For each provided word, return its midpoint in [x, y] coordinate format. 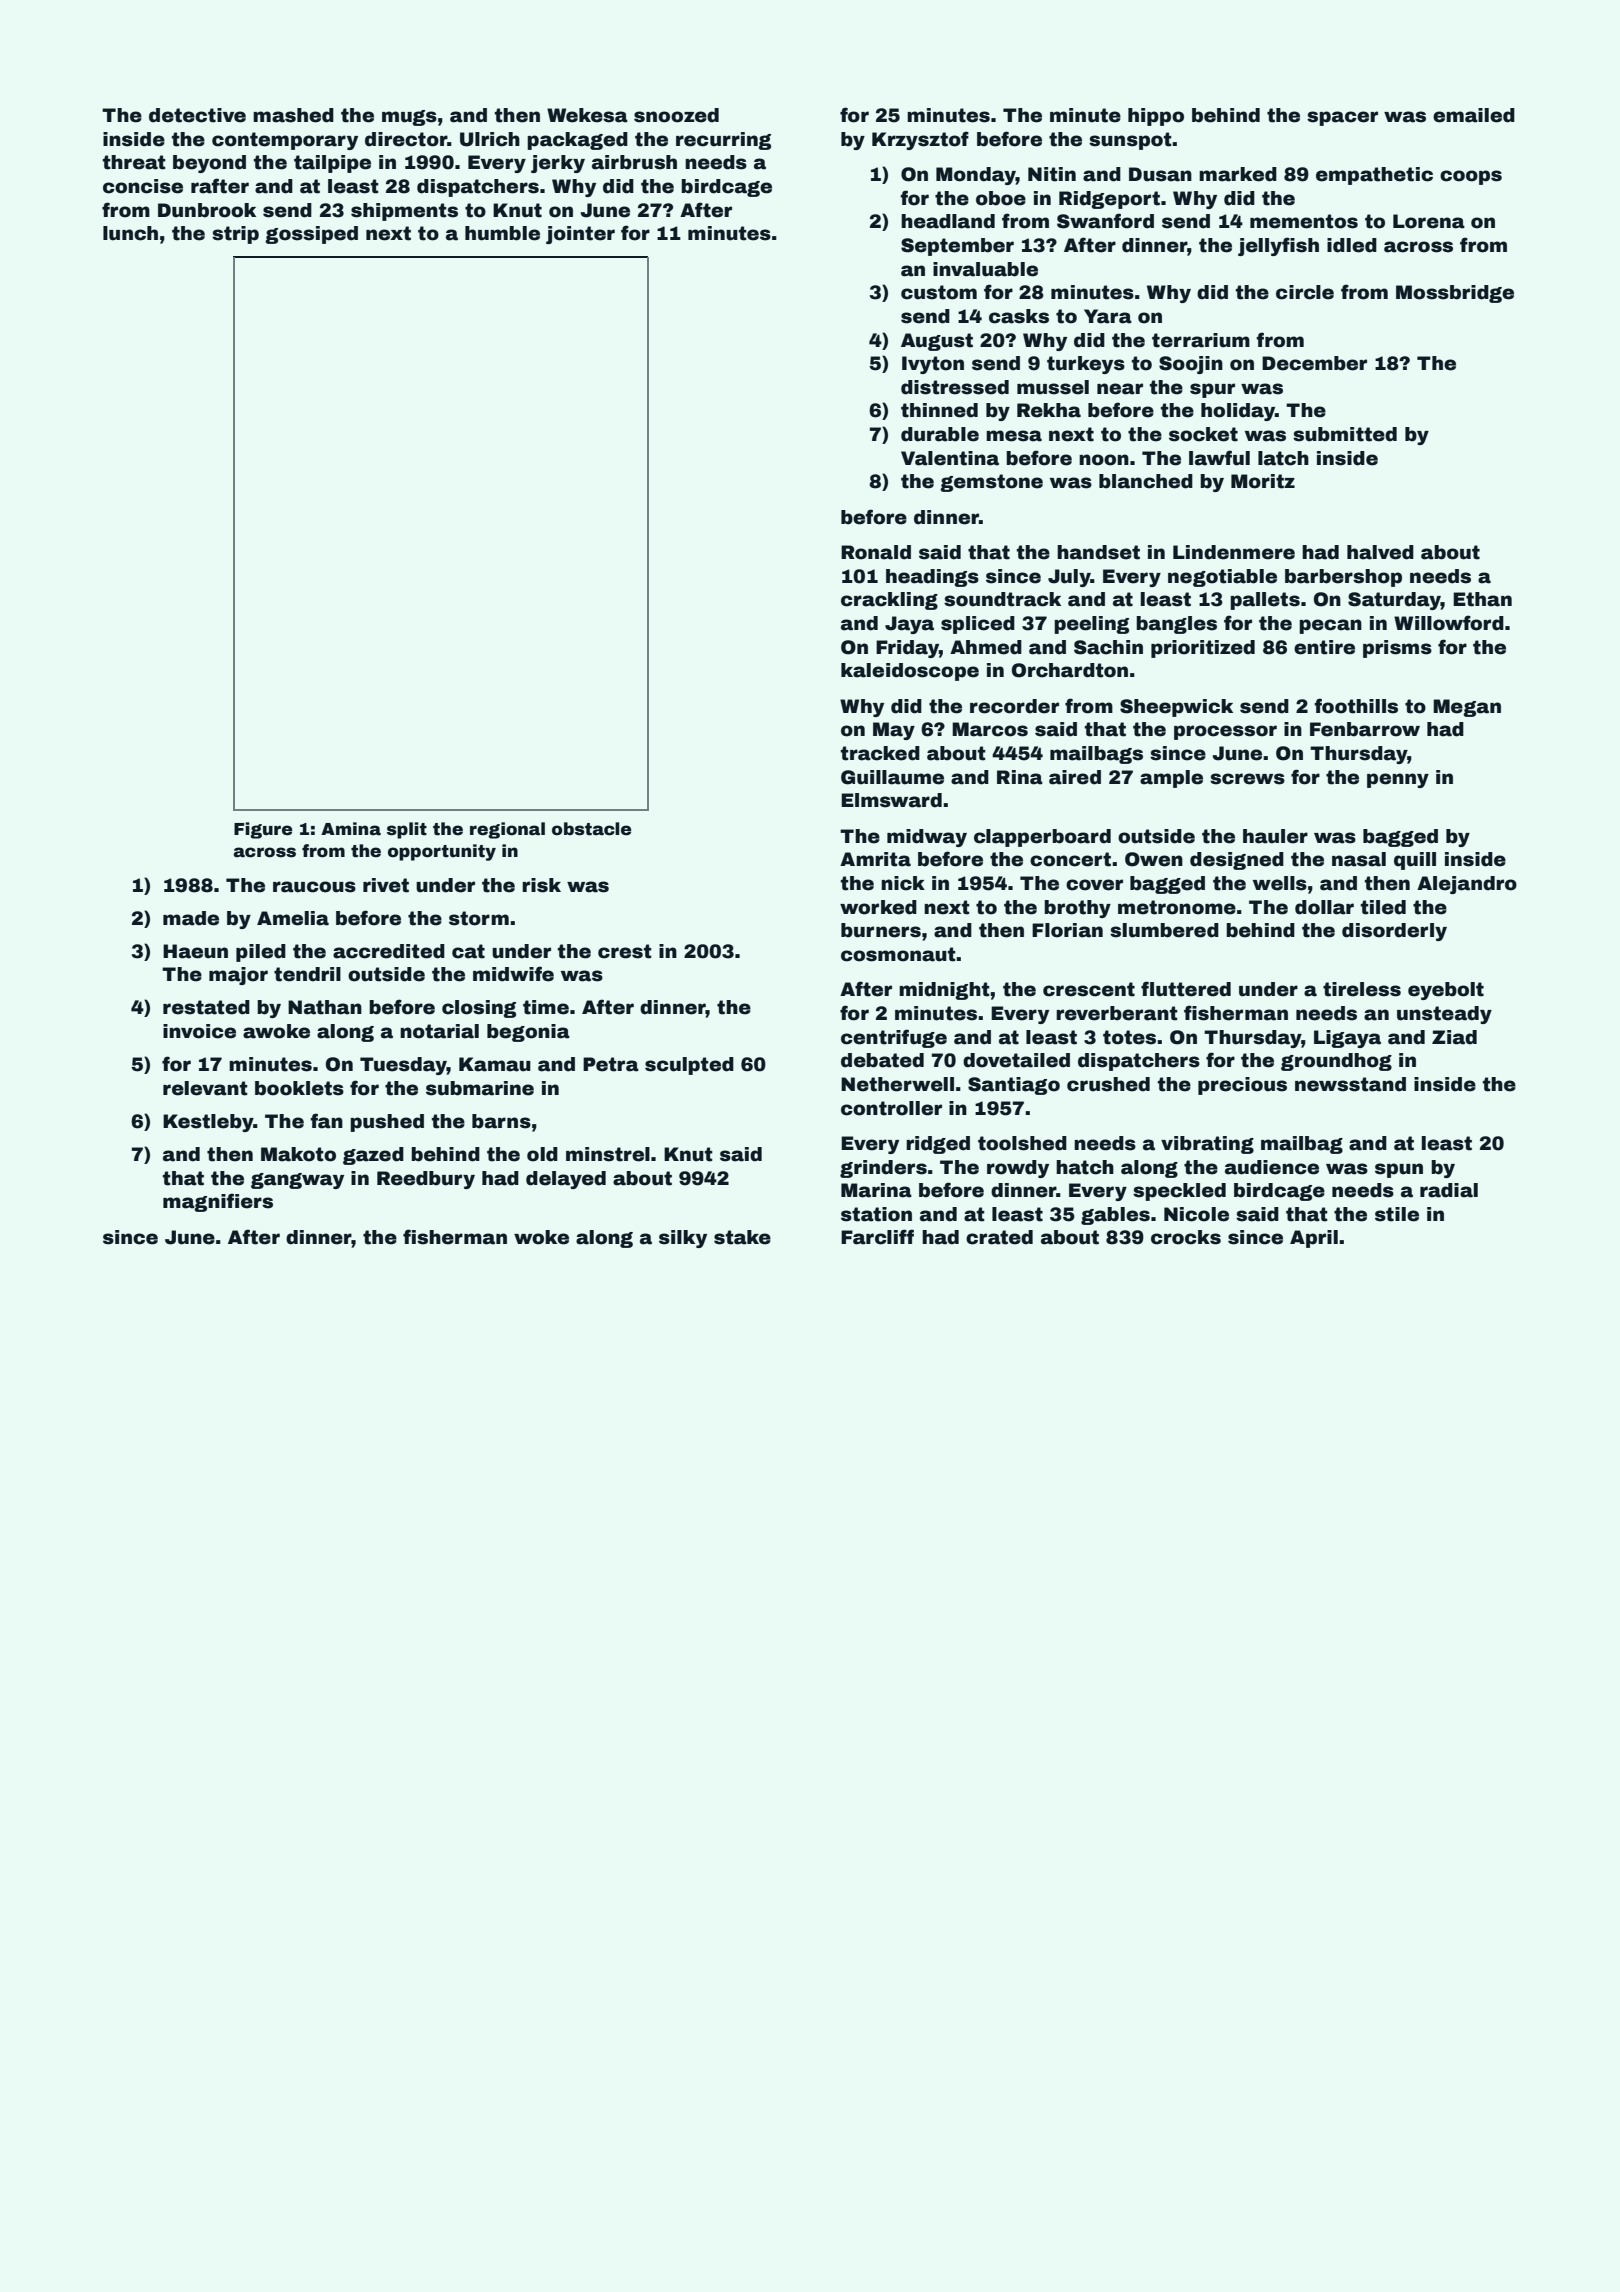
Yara [1108, 316]
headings [932, 578]
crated [999, 1237]
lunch [130, 233]
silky [683, 1239]
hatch [1085, 1167]
